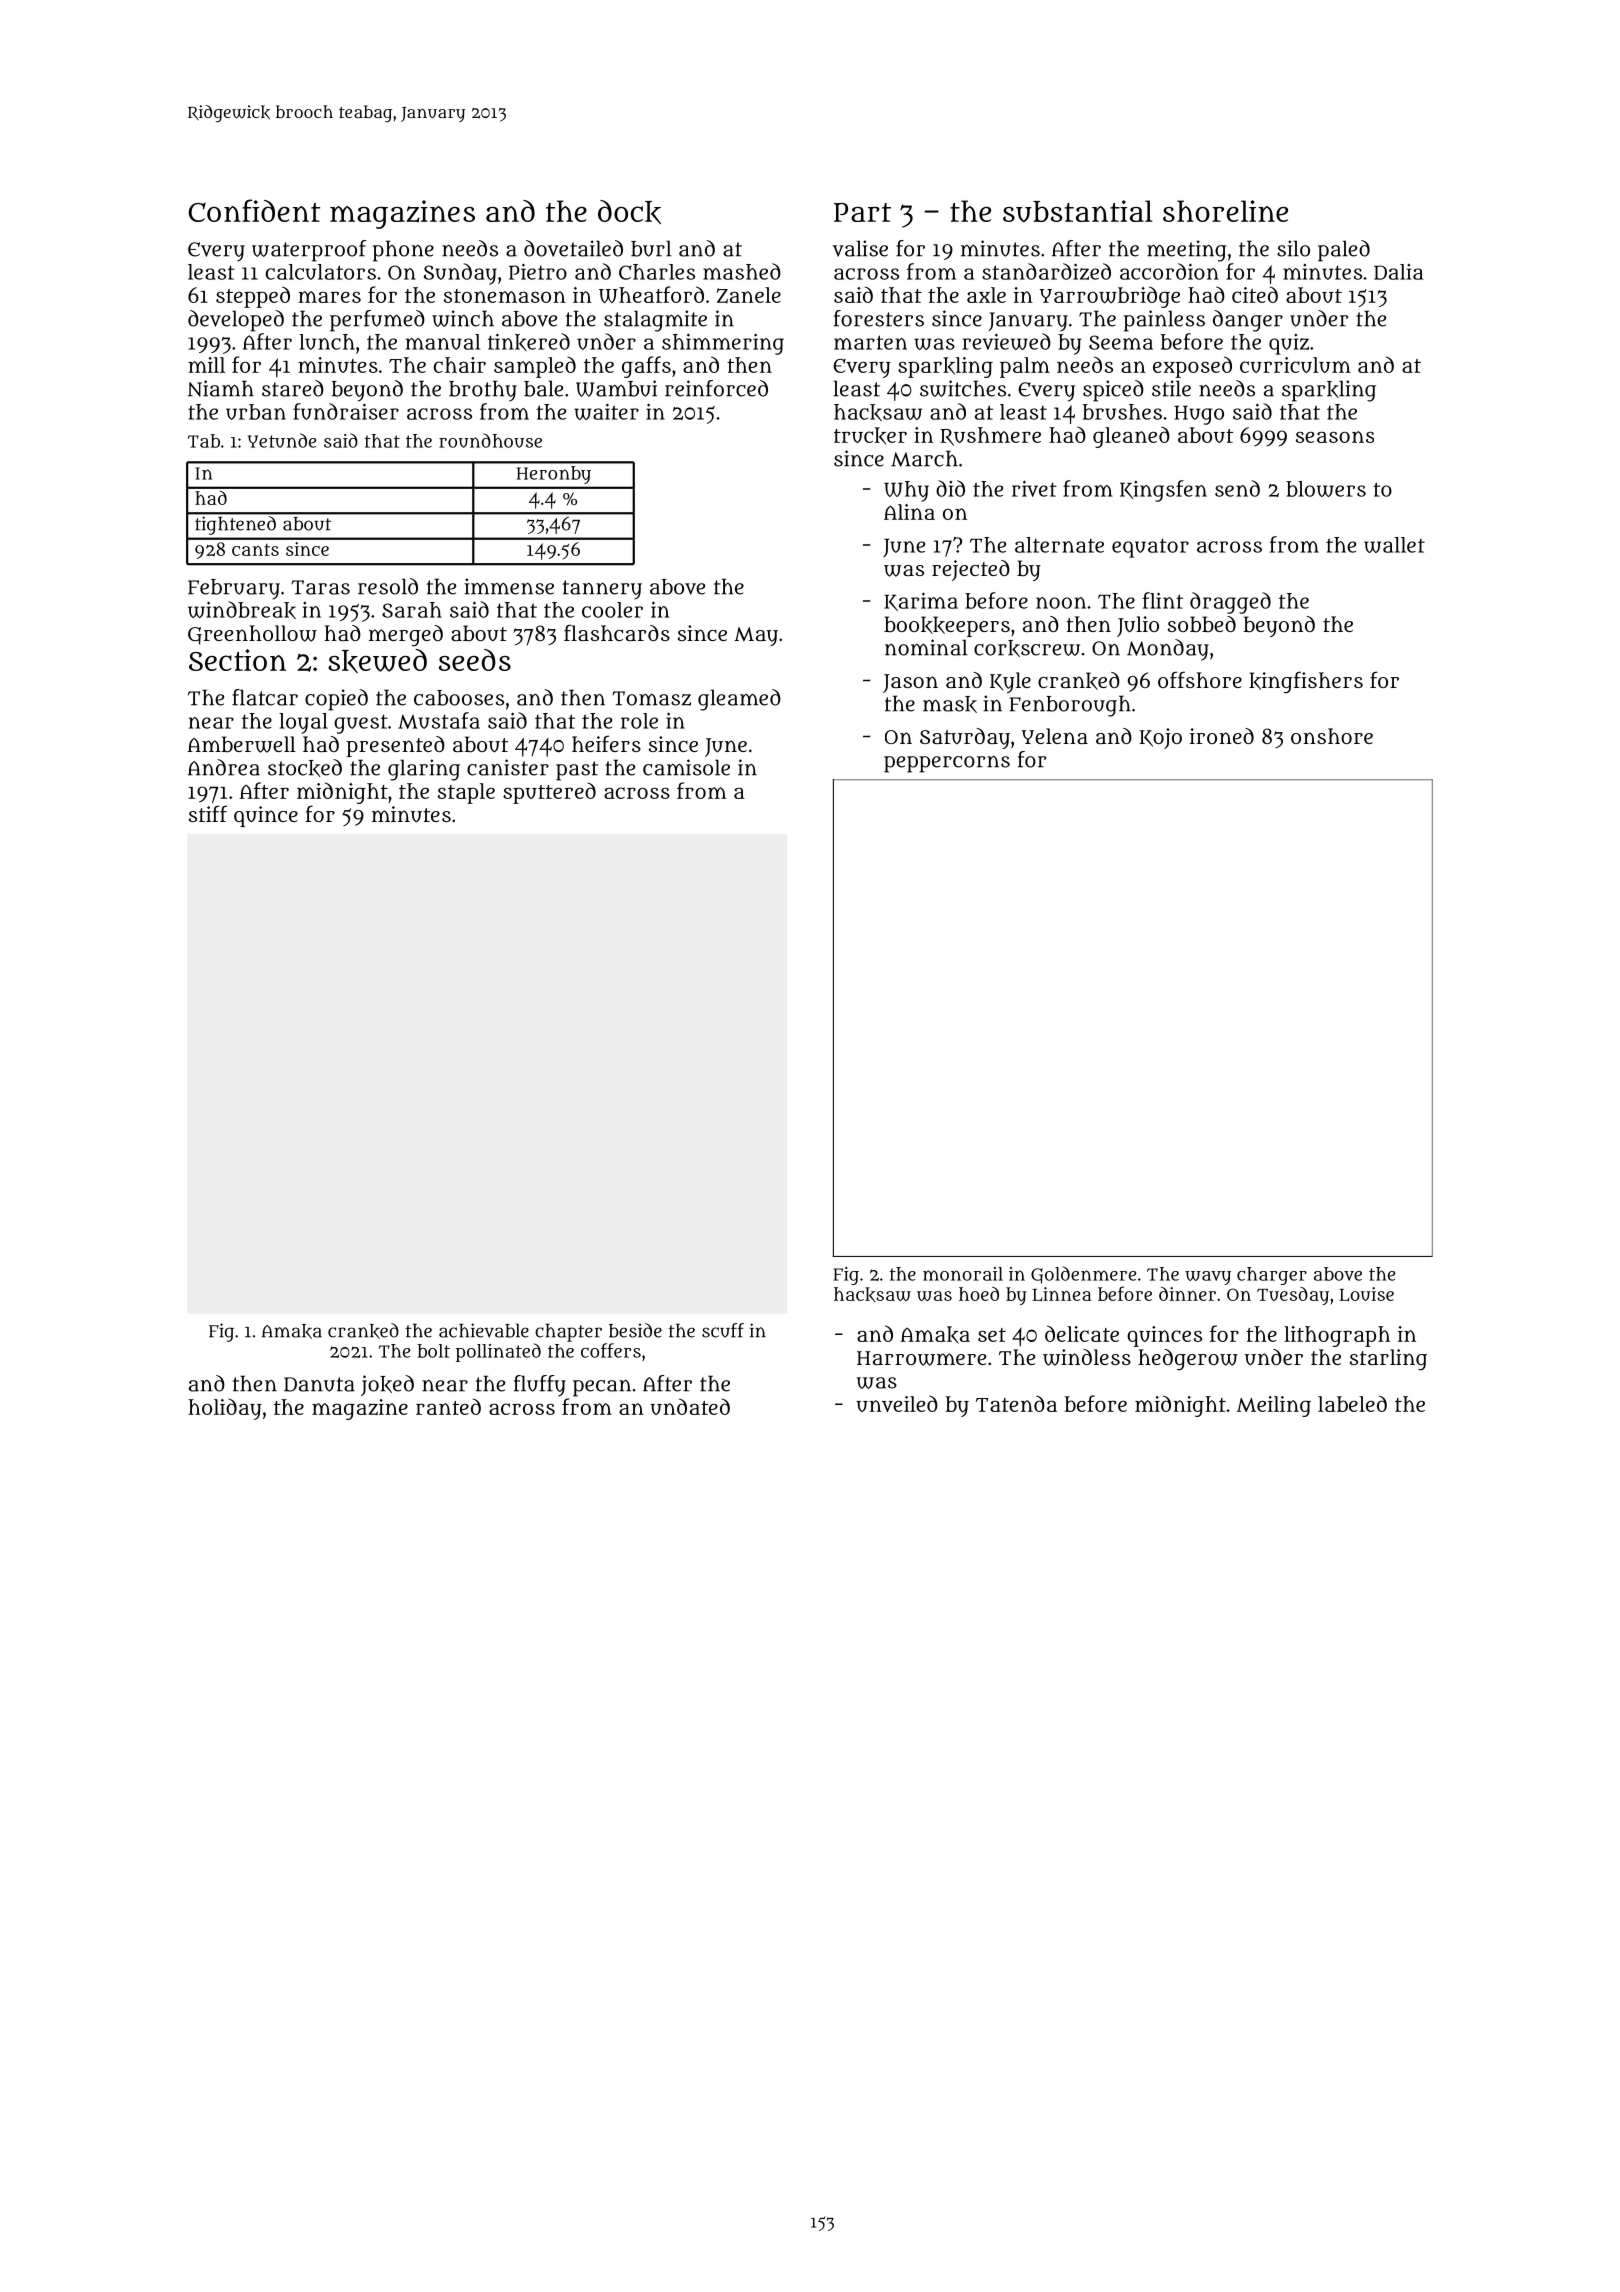 The width and height of the page is (1620, 2292). Describe the element at coordinates (979, 1294) in the page. I see `hoed` at that location.
